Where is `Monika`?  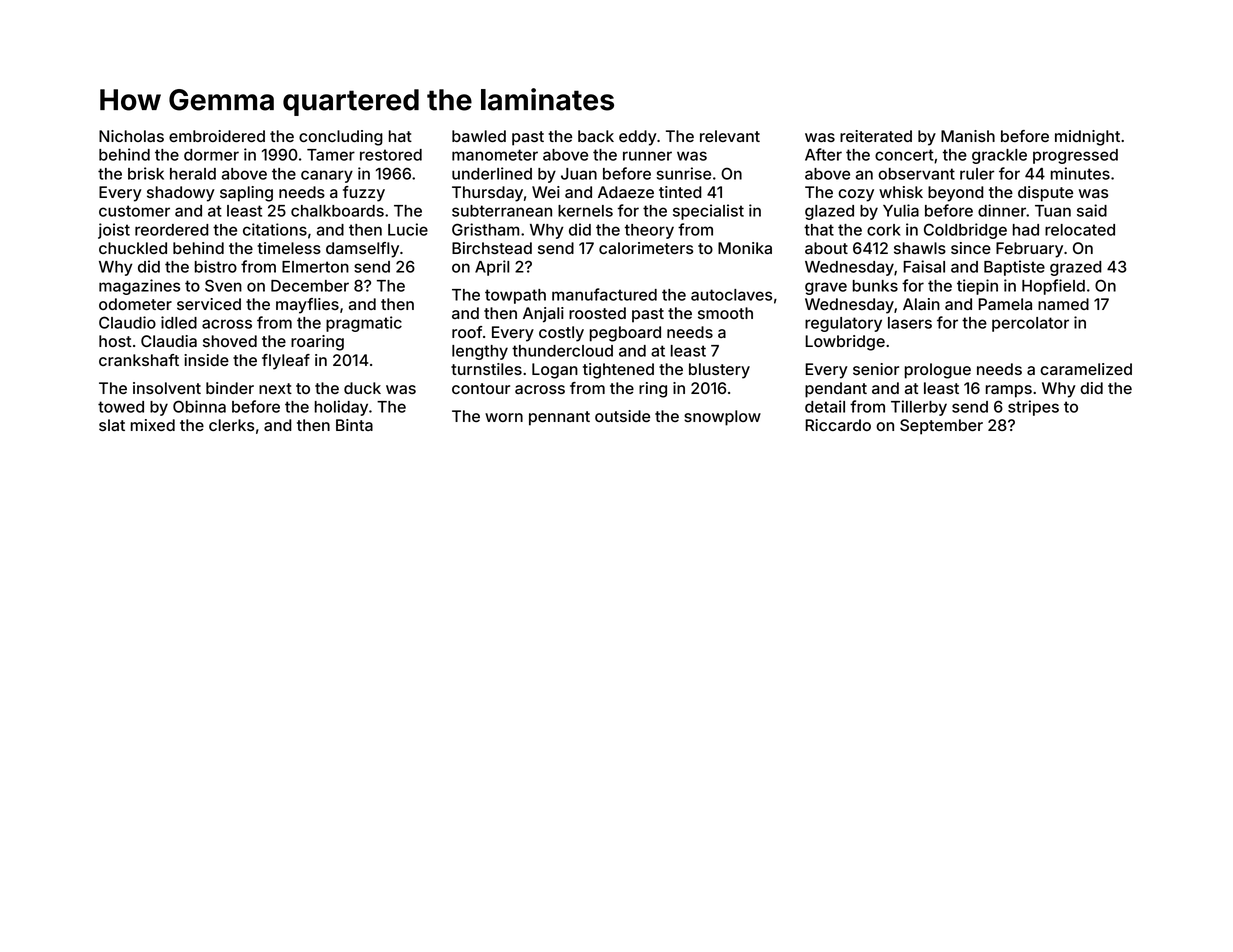 Monika is located at coordinates (745, 248).
